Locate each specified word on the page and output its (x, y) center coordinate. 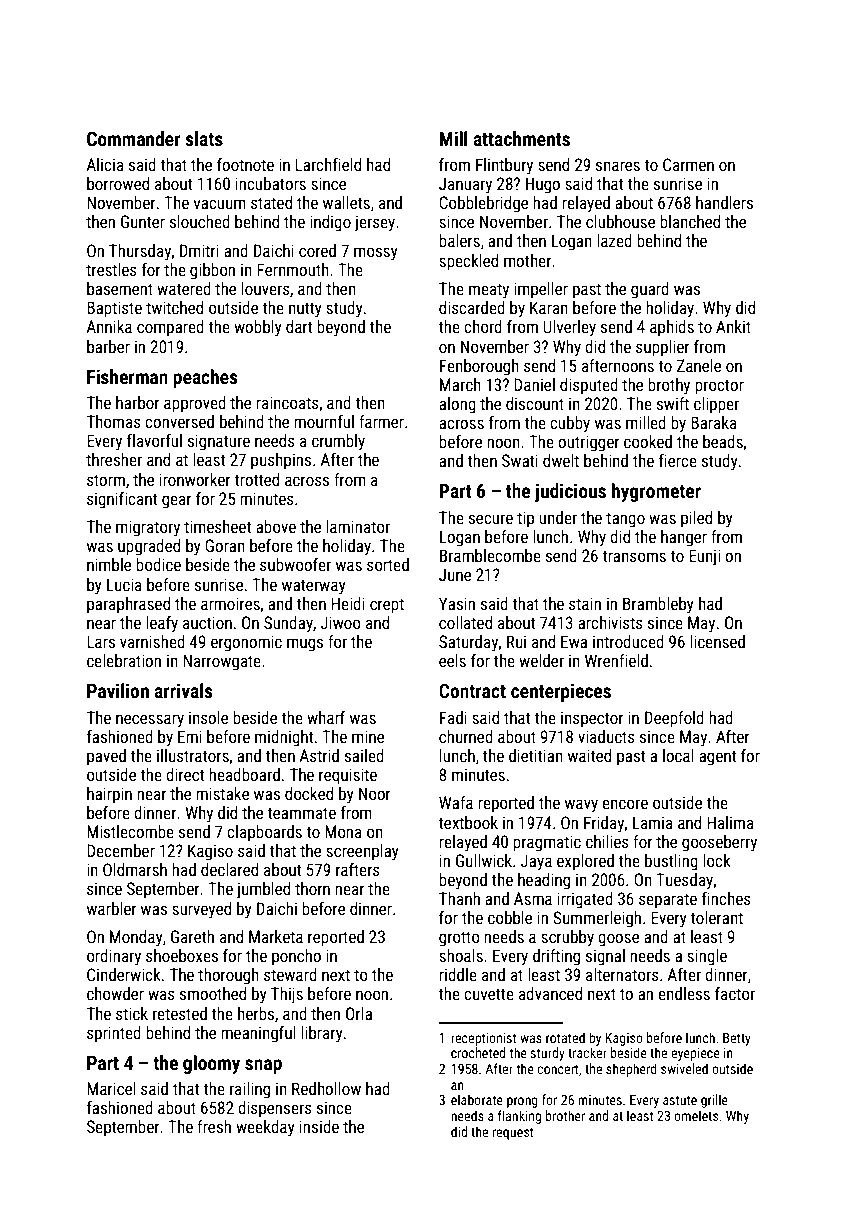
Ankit (733, 326)
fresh (214, 1126)
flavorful (154, 440)
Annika (109, 326)
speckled (468, 262)
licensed (717, 641)
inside (319, 1126)
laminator (358, 526)
